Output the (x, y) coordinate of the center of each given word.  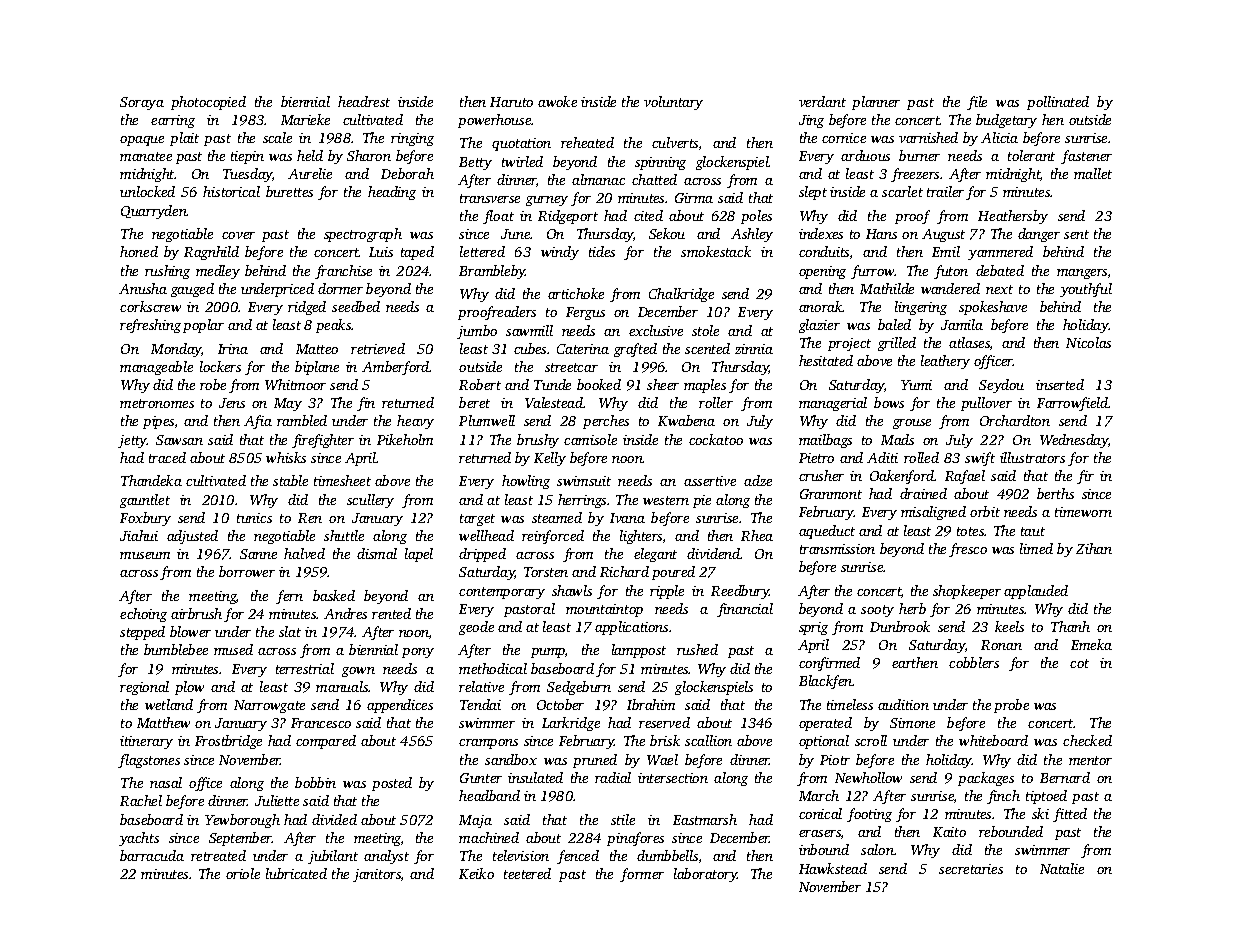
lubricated (296, 873)
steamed (557, 517)
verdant (822, 101)
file (977, 103)
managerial (833, 404)
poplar (203, 326)
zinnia (754, 349)
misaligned (933, 513)
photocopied (208, 103)
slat (290, 631)
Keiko (476, 873)
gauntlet (145, 501)
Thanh (1070, 626)
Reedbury (740, 592)
